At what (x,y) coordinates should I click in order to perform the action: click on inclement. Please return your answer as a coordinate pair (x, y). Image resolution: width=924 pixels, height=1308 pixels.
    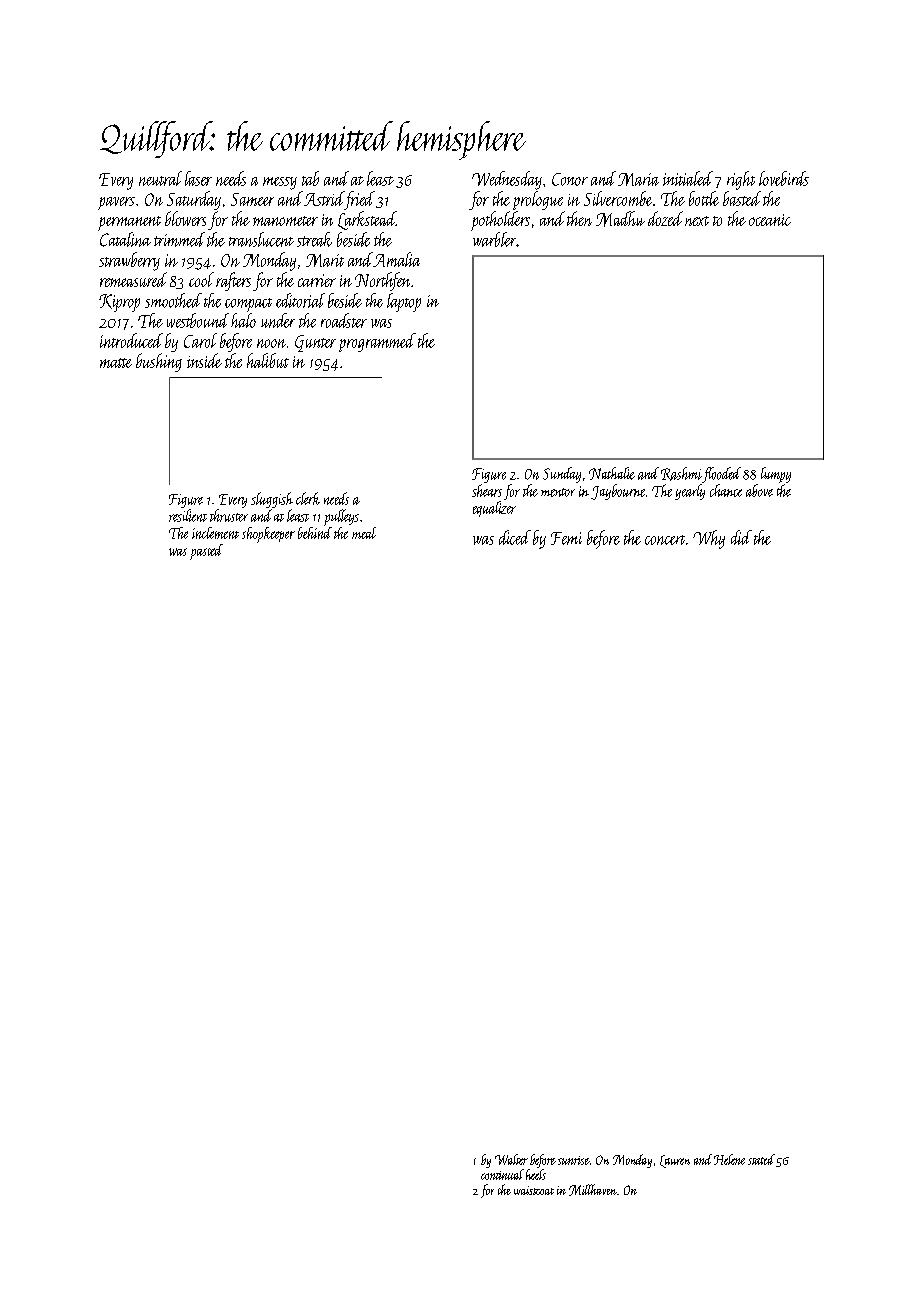
    Looking at the image, I should click on (215, 533).
